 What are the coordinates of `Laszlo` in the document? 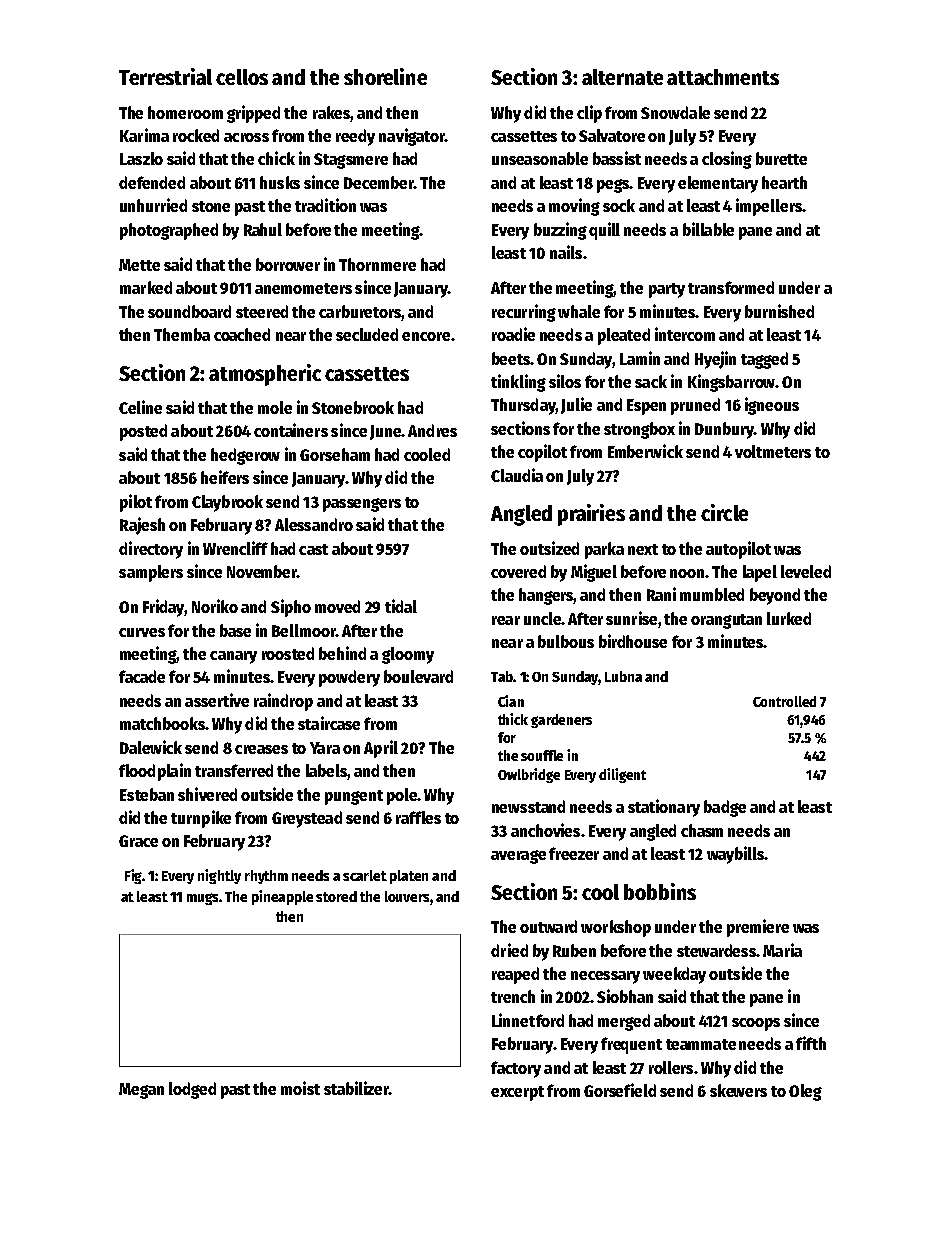 It's located at (141, 158).
